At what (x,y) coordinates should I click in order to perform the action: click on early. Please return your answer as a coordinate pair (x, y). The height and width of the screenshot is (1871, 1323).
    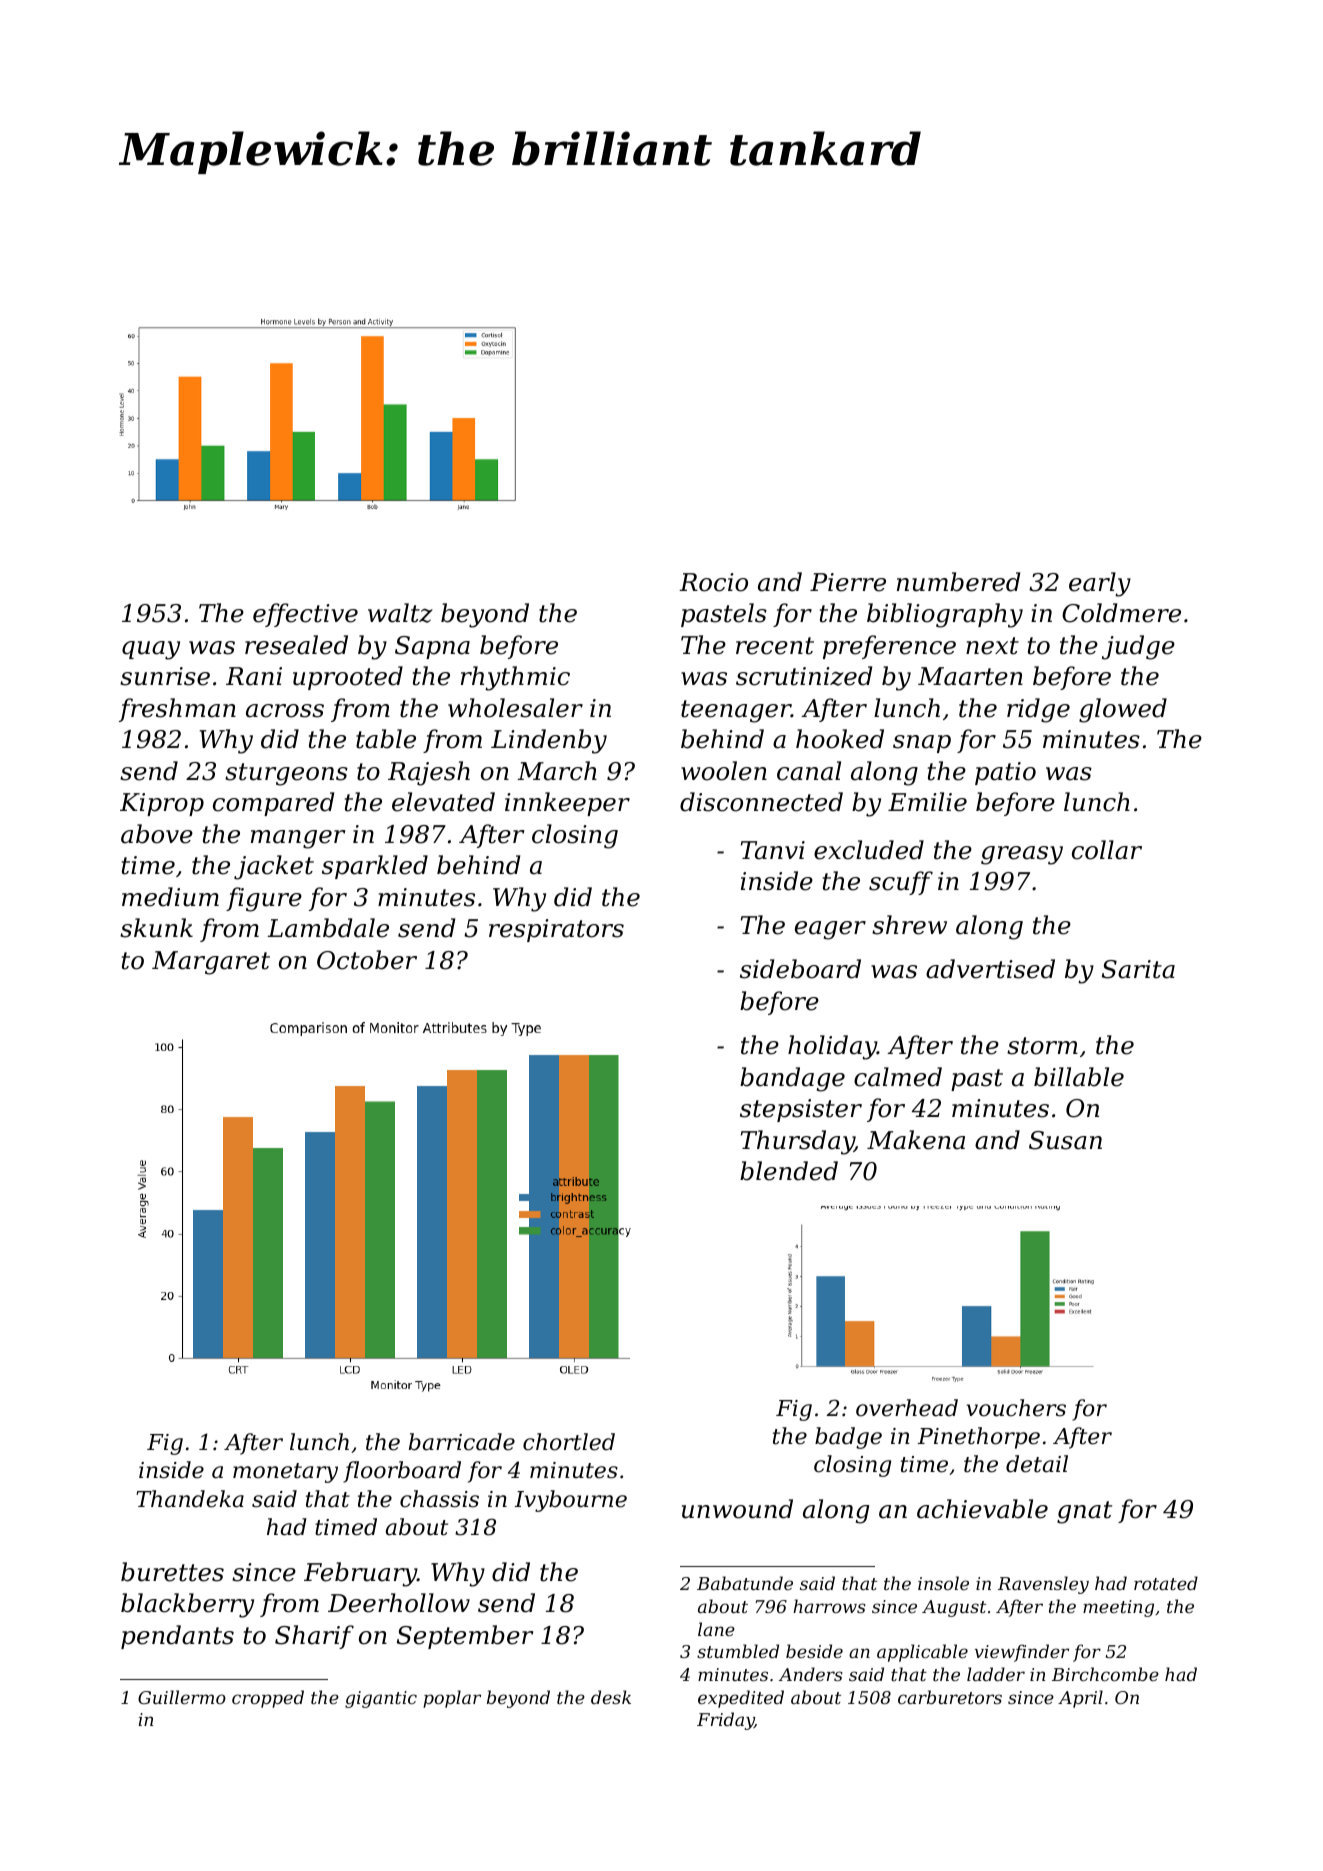
    Looking at the image, I should click on (1100, 584).
